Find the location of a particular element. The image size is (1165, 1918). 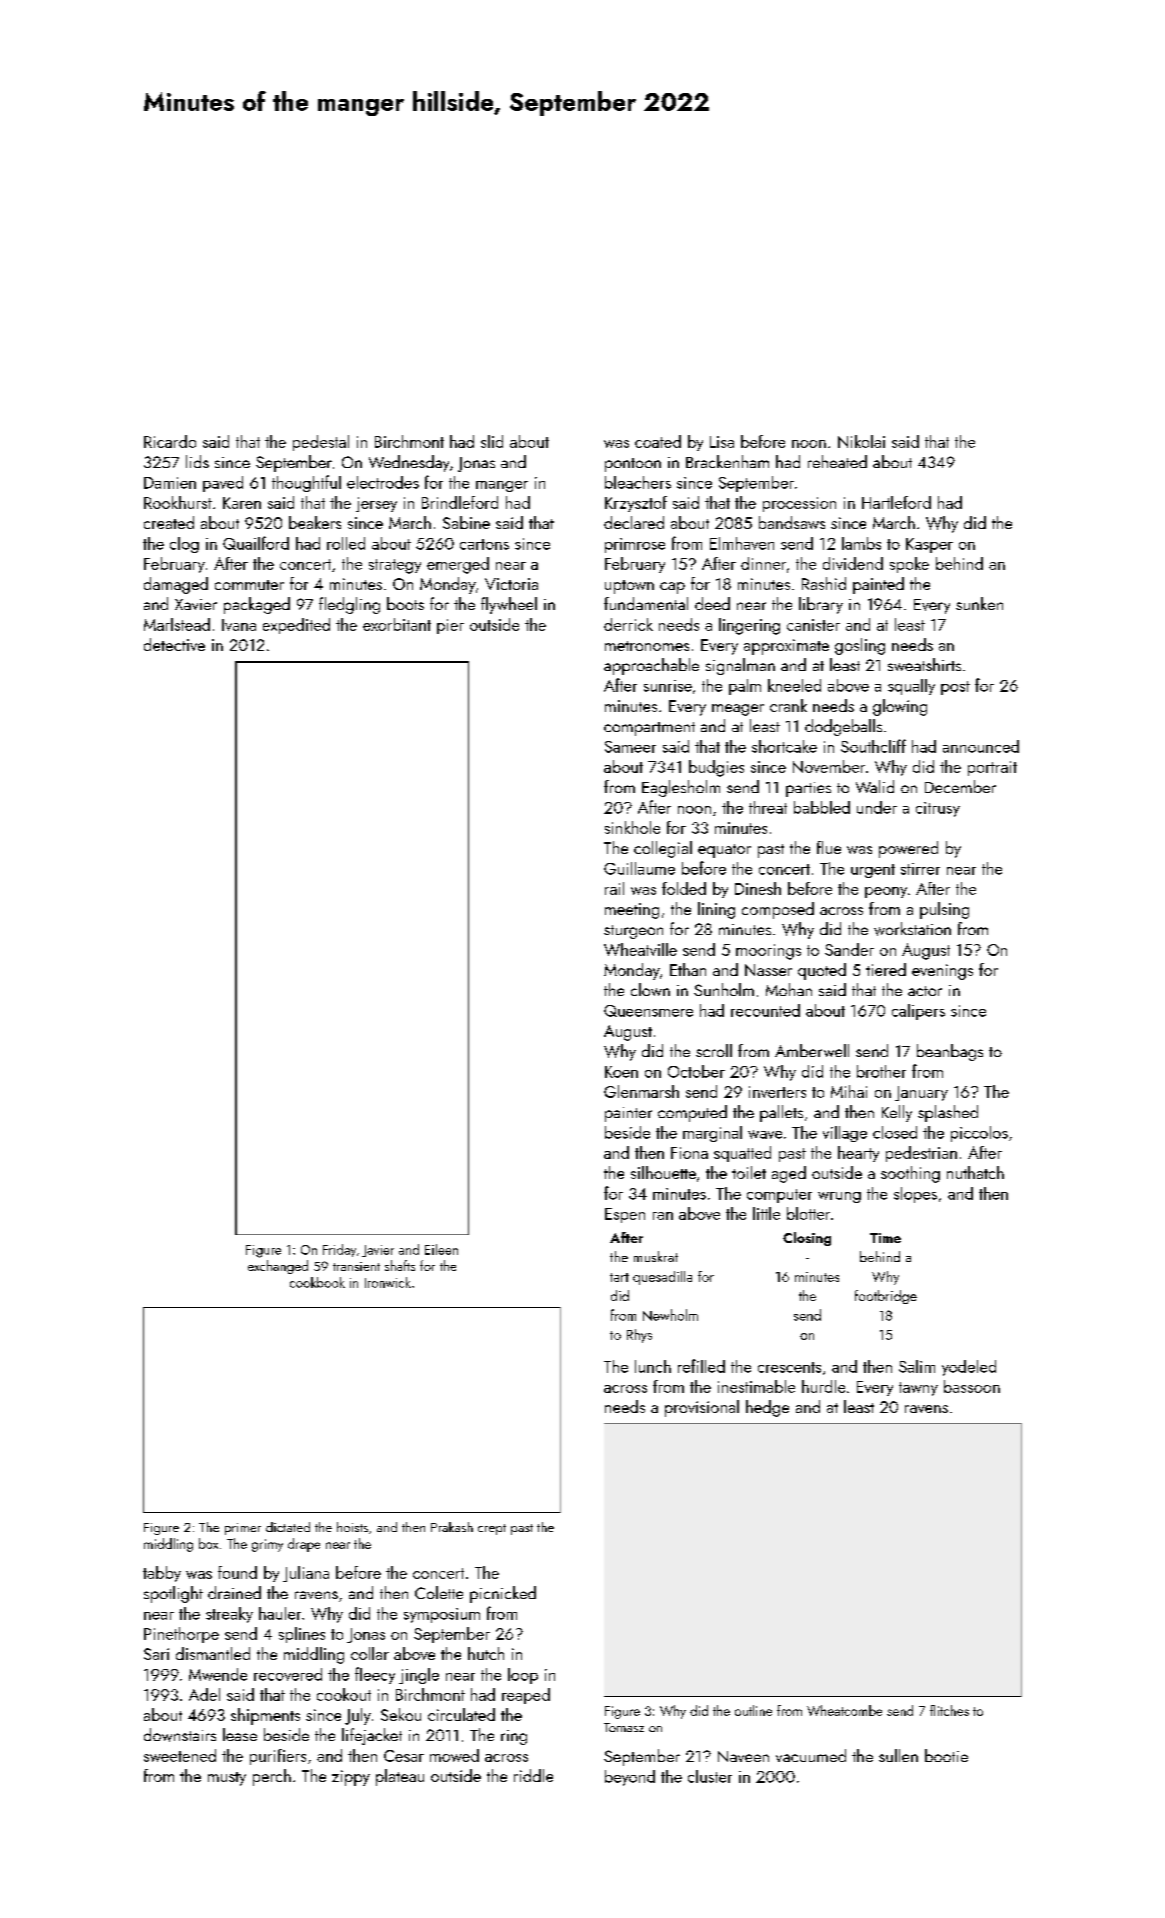

coated is located at coordinates (658, 441).
